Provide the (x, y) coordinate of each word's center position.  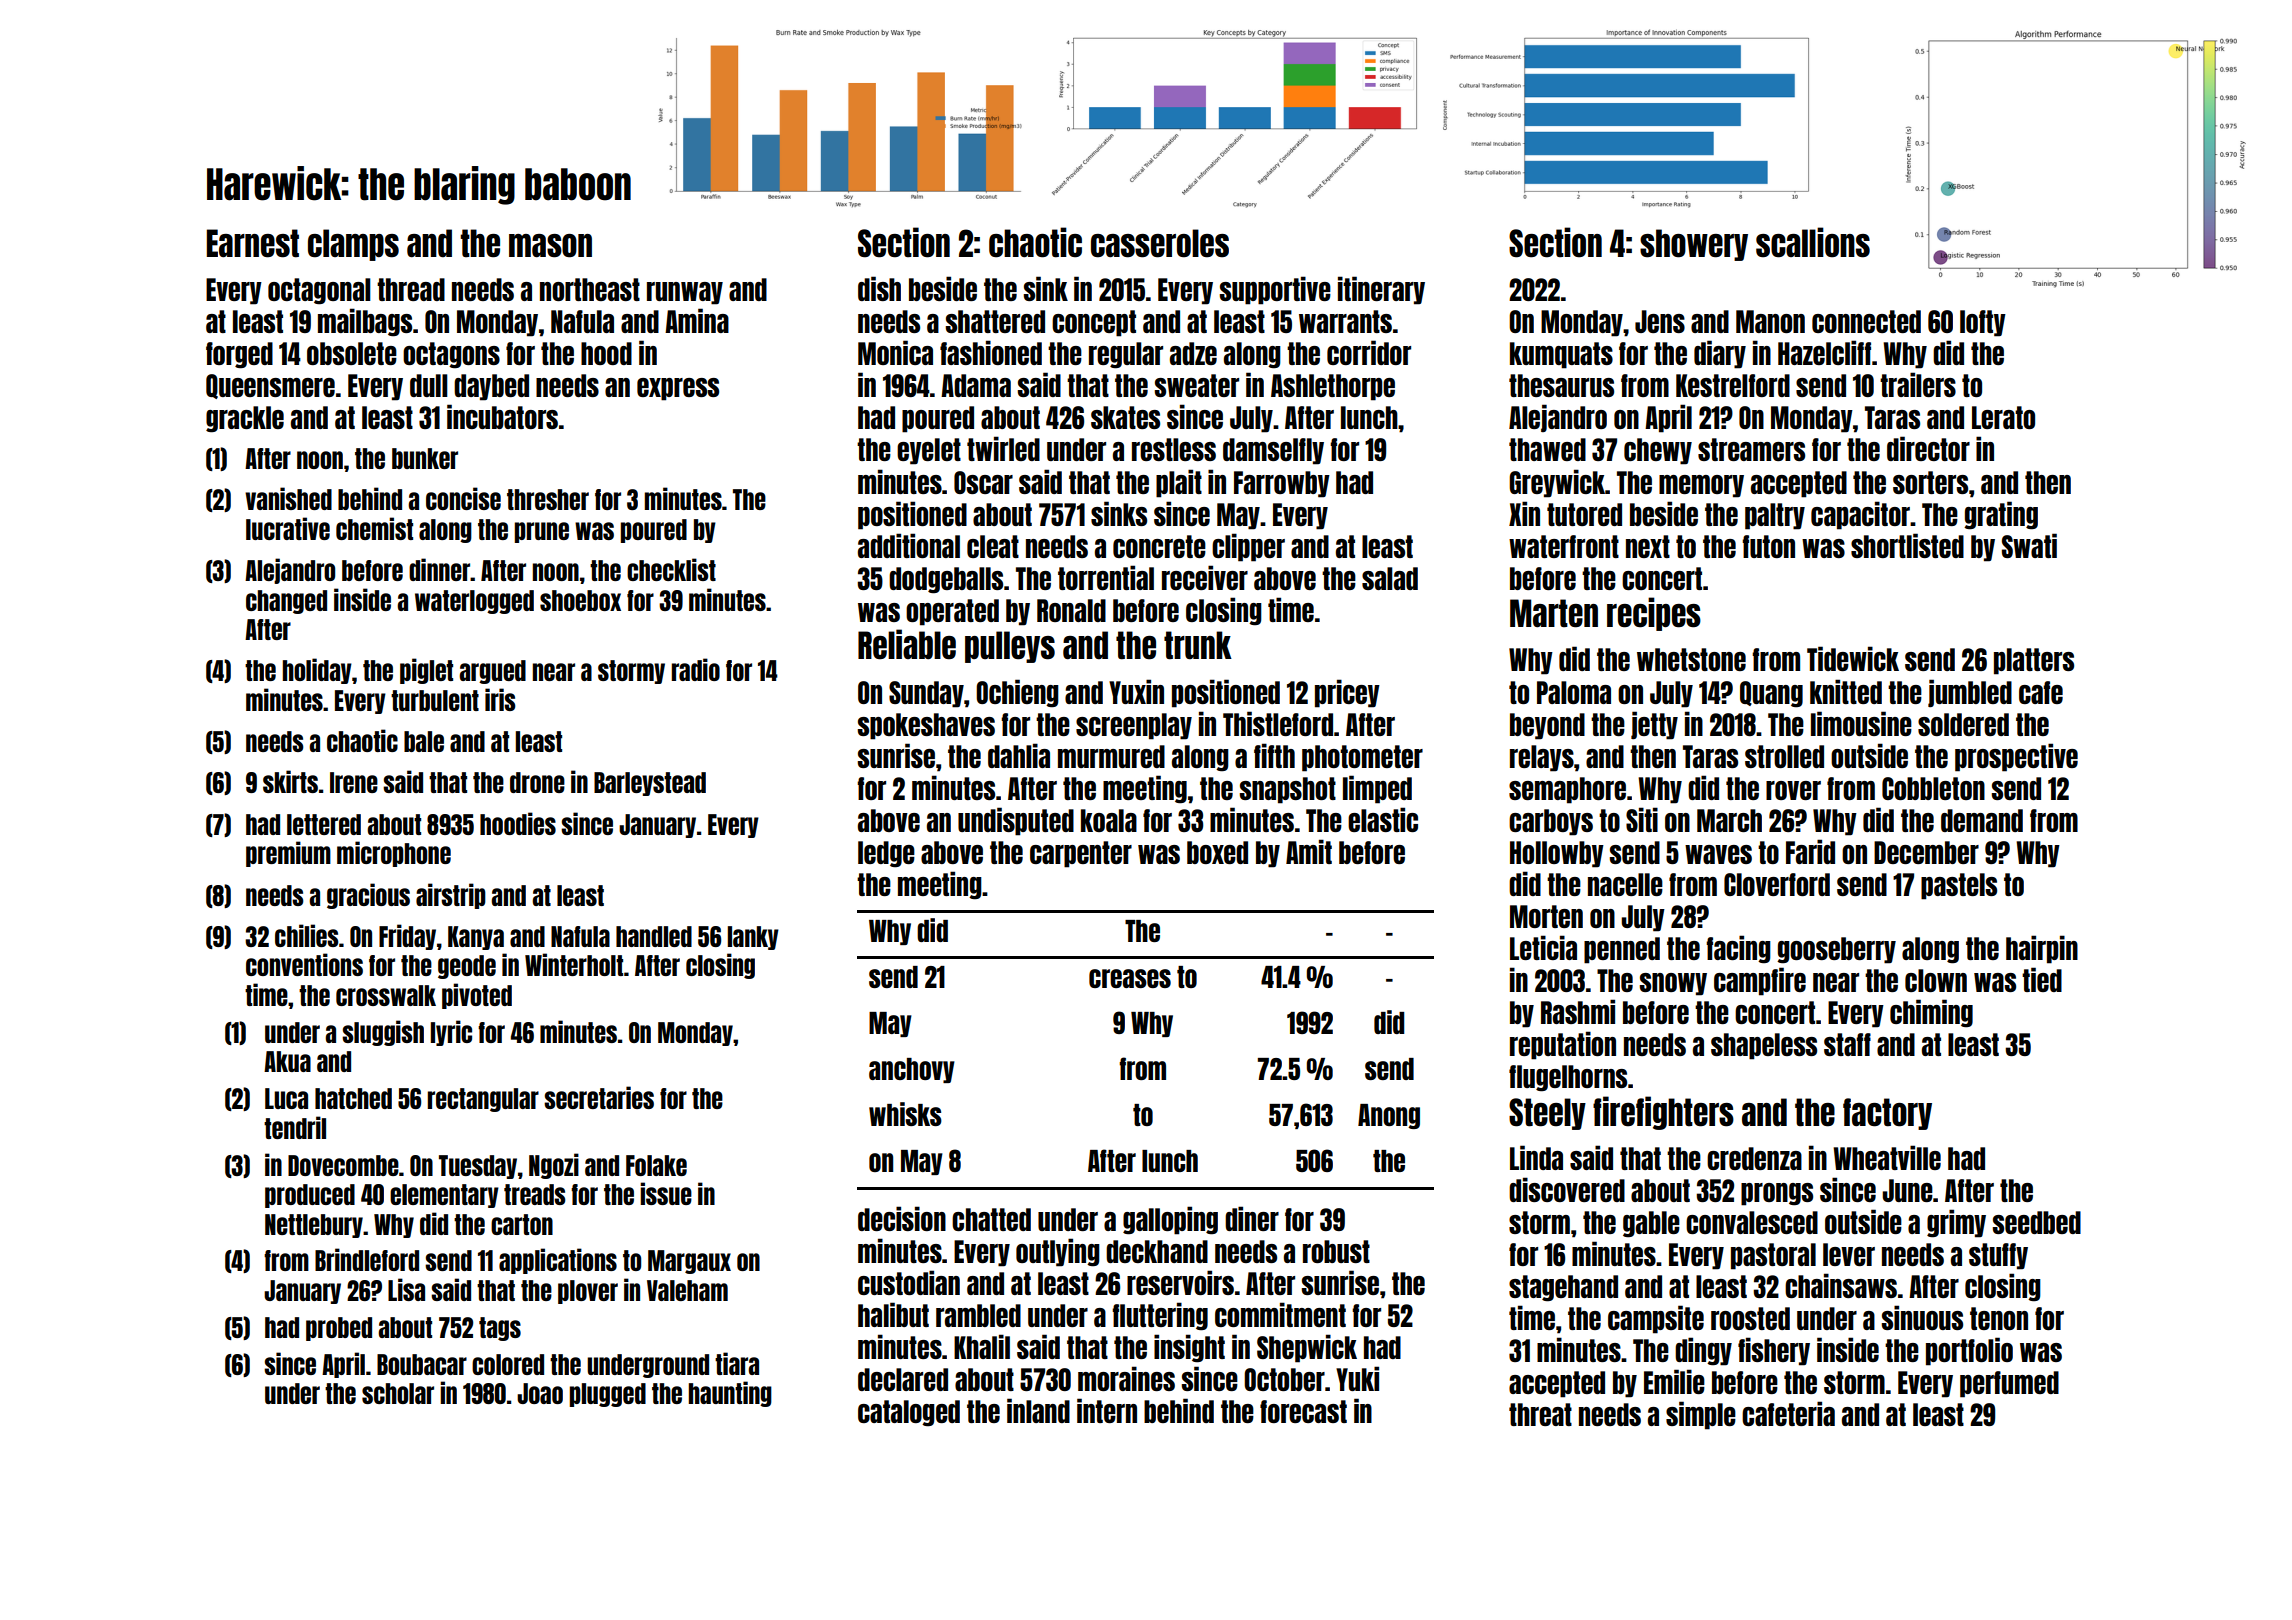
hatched (353, 1098)
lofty (1983, 323)
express (678, 389)
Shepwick (1307, 1348)
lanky (753, 938)
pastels (1959, 886)
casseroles (1160, 243)
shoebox (580, 600)
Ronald (1071, 610)
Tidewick (1853, 658)
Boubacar (422, 1364)
